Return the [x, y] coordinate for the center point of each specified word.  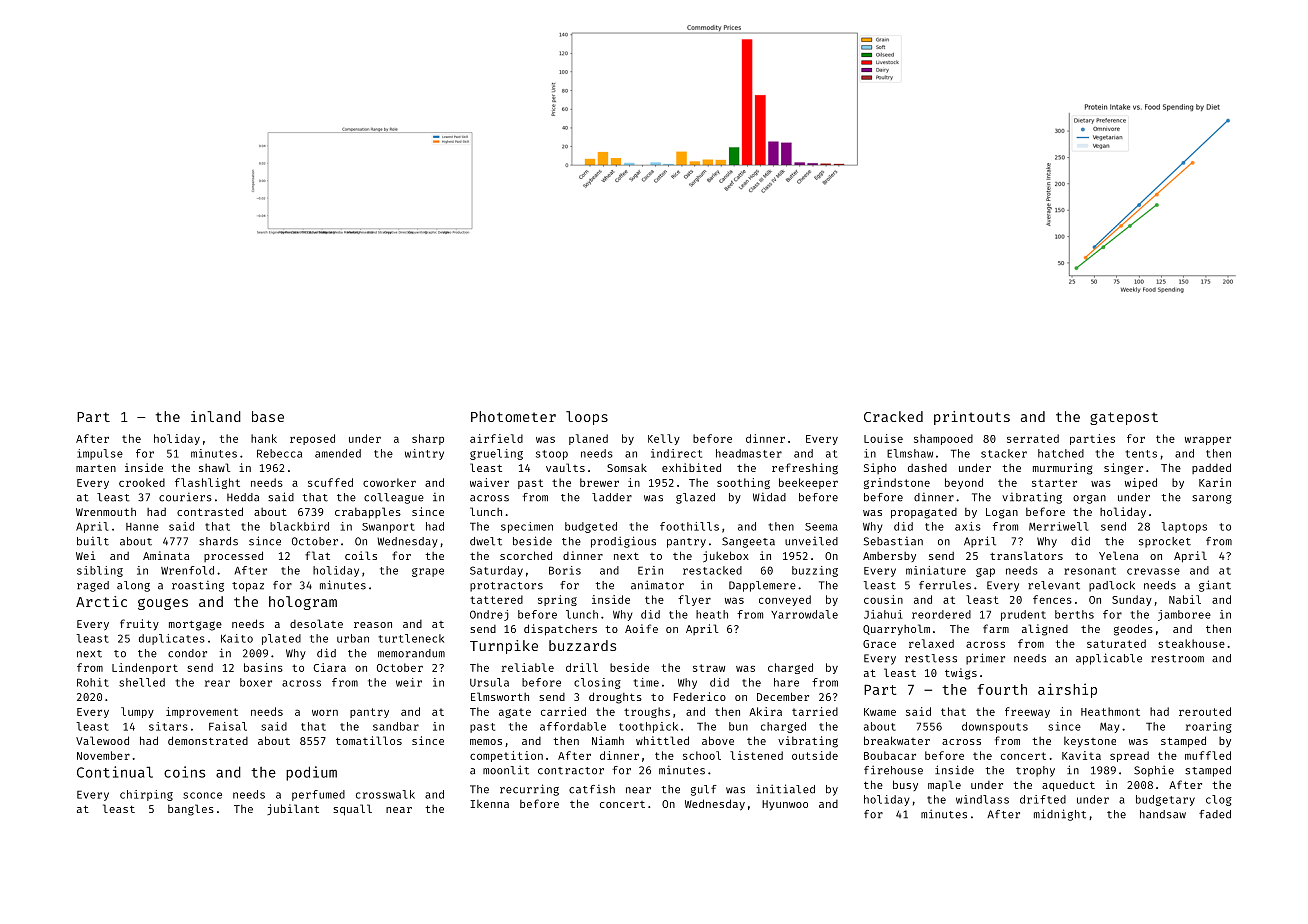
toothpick [648, 727]
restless [931, 658]
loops [587, 418]
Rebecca [279, 453]
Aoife [641, 628]
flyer [694, 600]
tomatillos [369, 740]
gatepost [1124, 418]
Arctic [101, 601]
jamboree [1184, 615]
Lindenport [145, 668]
